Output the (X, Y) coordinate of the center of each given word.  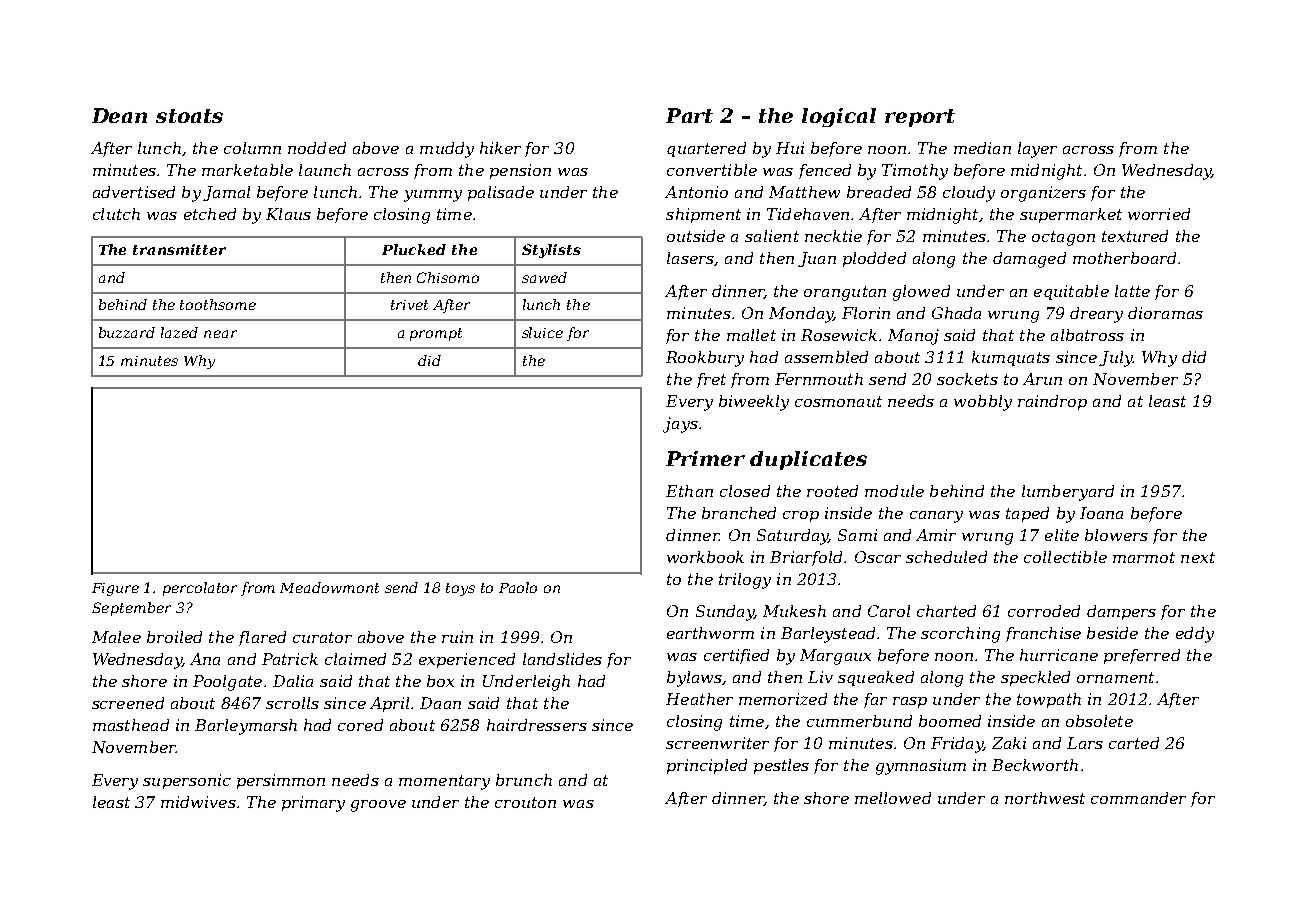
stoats (189, 116)
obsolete (1099, 721)
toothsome (218, 304)
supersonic (187, 781)
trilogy (745, 581)
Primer (705, 458)
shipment (703, 215)
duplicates (808, 460)
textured (1135, 236)
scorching (960, 635)
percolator (200, 589)
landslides (562, 659)
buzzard (127, 332)
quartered (706, 149)
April (389, 704)
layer (1037, 150)
